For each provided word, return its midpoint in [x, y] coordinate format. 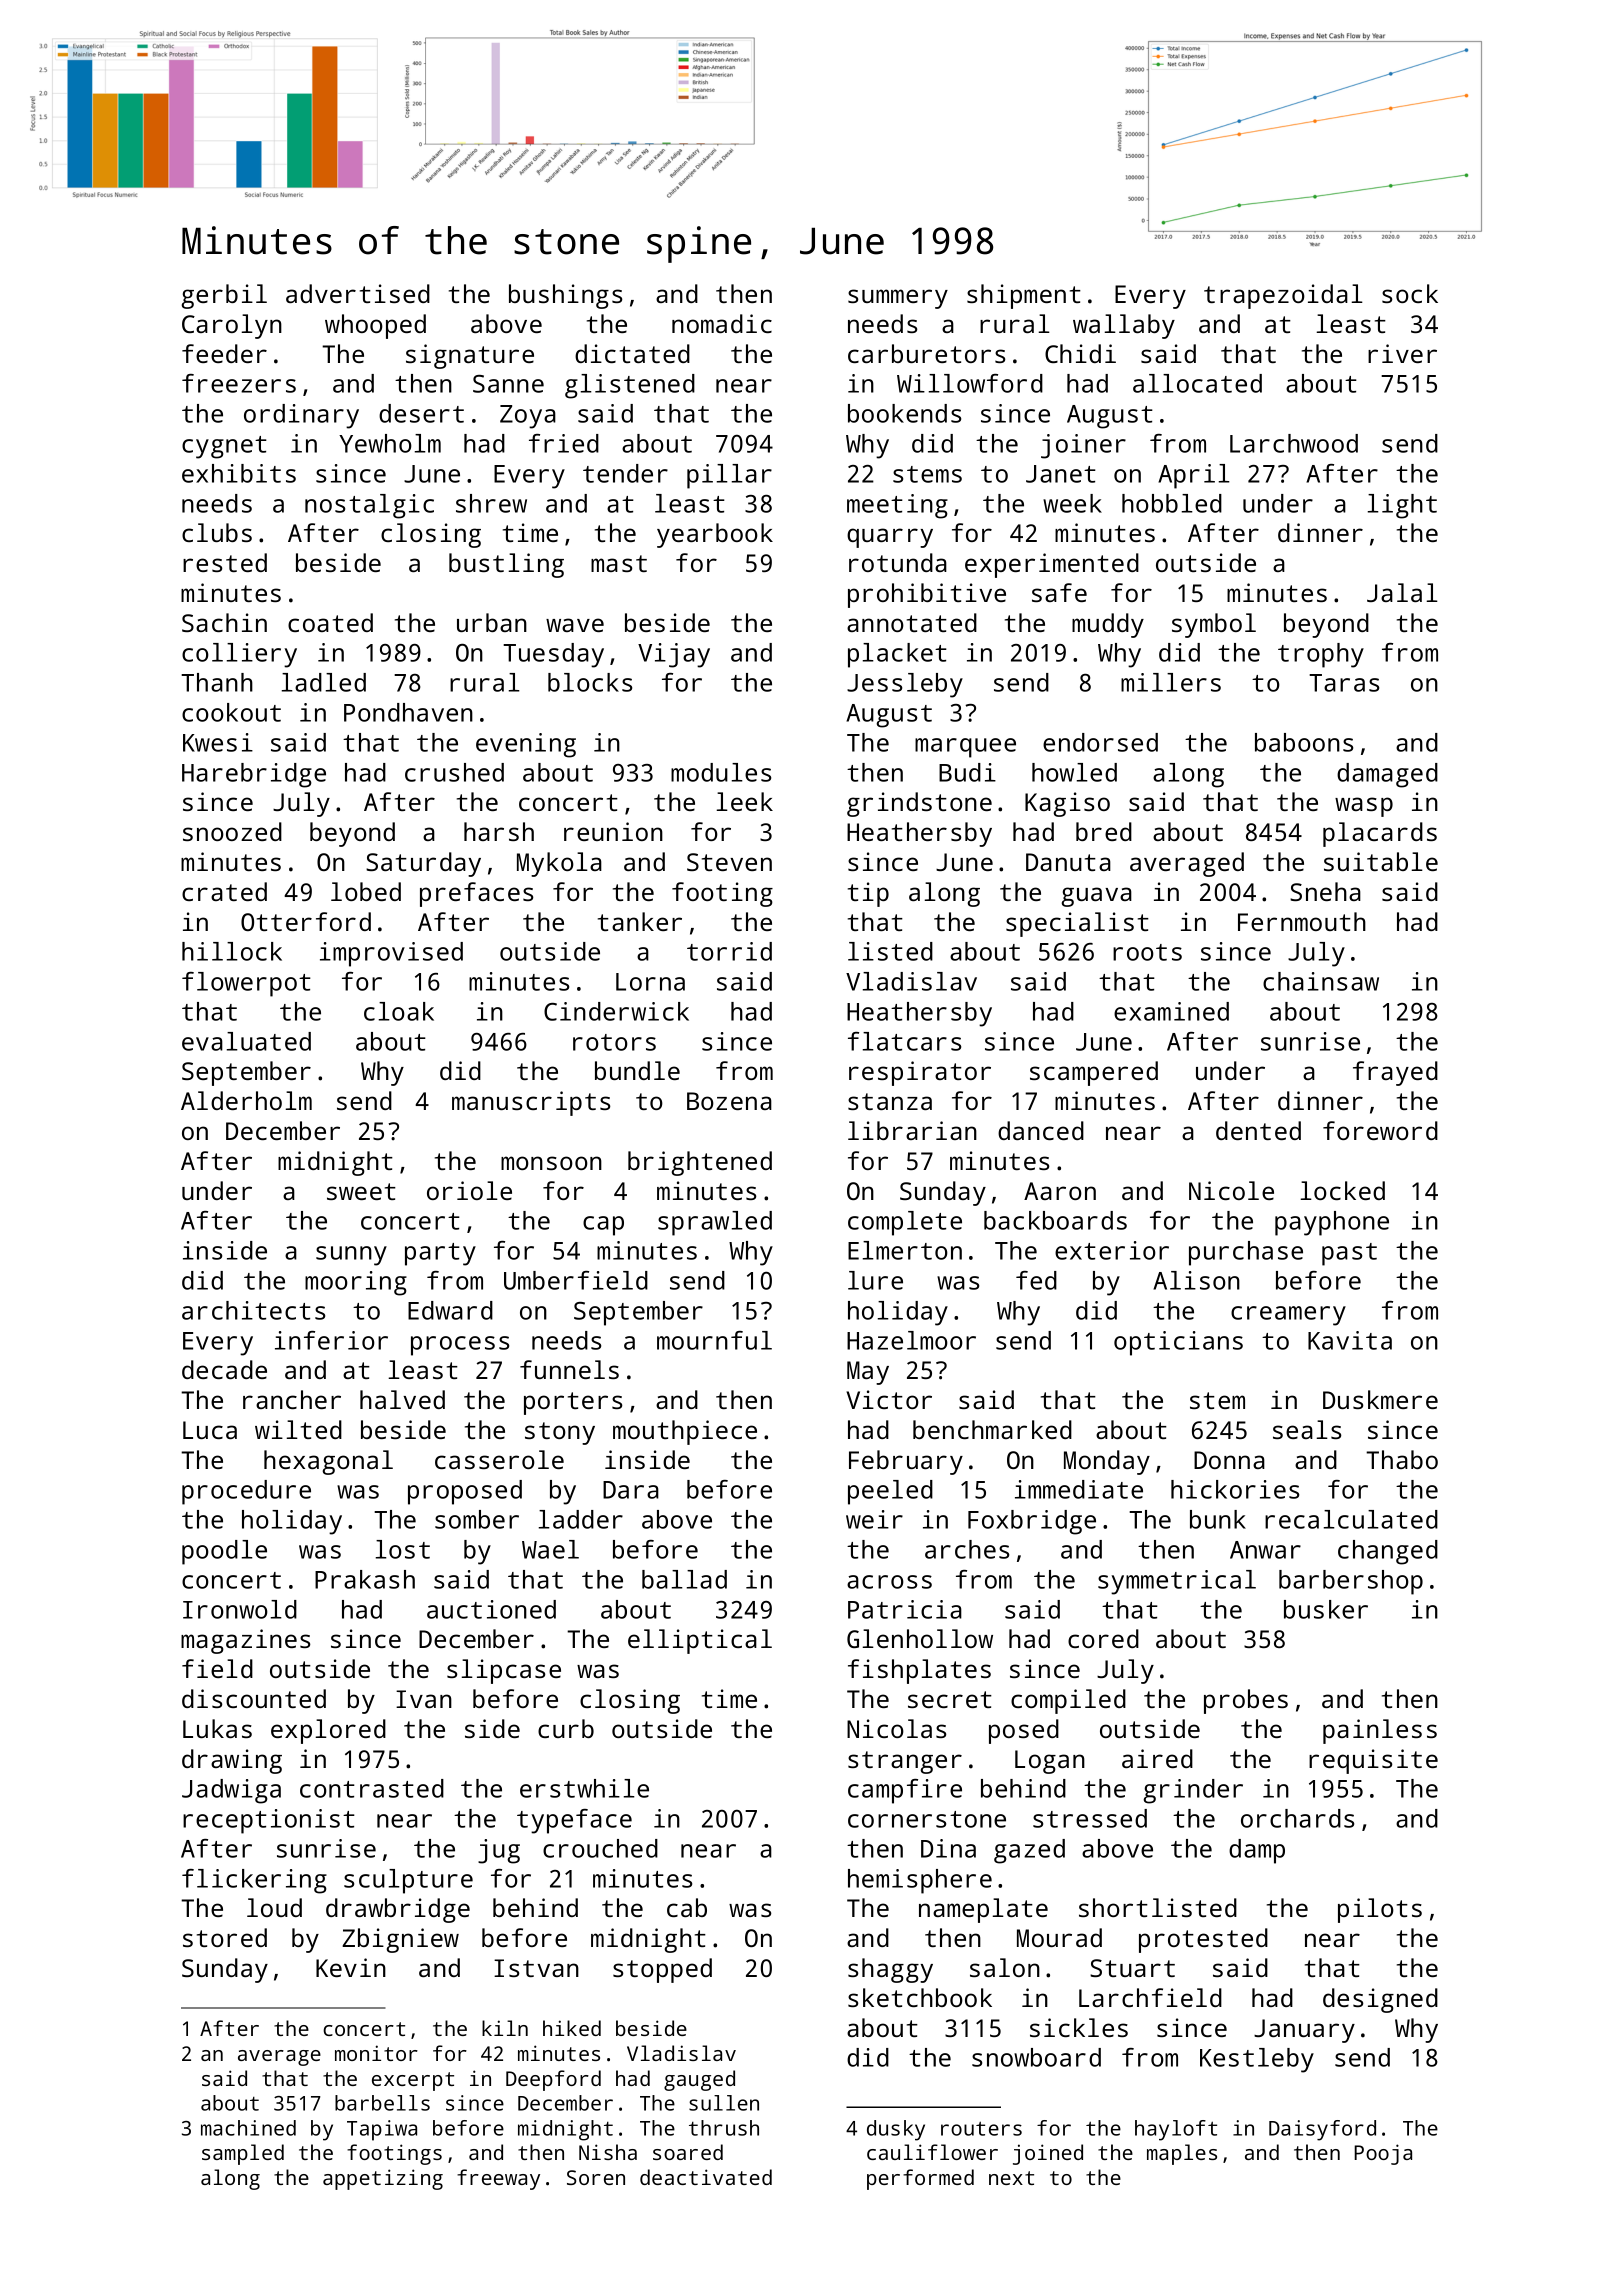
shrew [491, 503]
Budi [967, 772]
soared [688, 2152]
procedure [246, 1492]
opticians [1178, 1343]
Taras [1344, 683]
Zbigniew [400, 1940]
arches [967, 1549]
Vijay [674, 655]
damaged [1387, 775]
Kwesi [218, 742]
